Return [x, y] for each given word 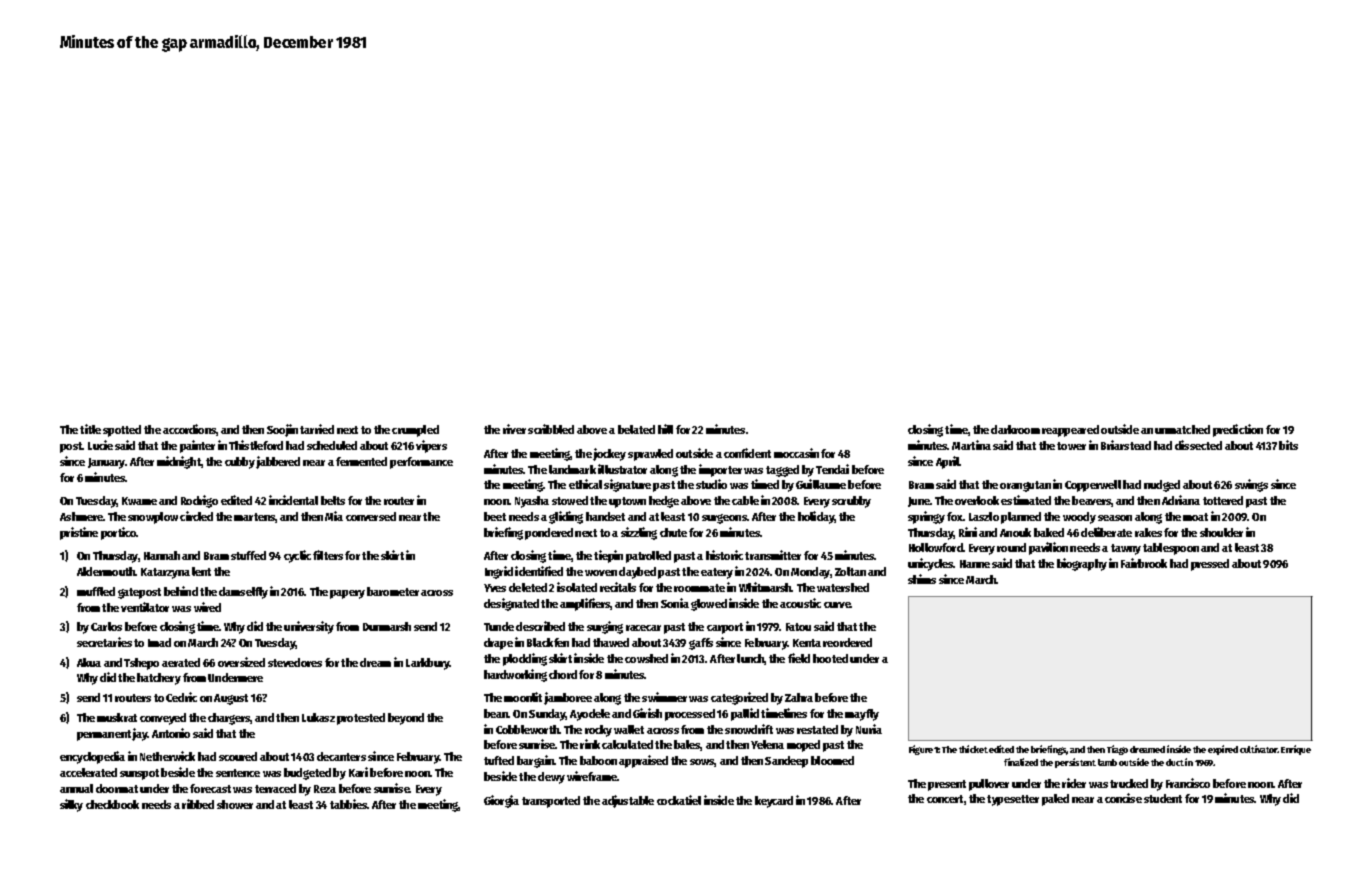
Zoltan [850, 571]
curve [837, 605]
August [231, 699]
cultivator [1259, 749]
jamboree [568, 698]
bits [1288, 445]
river [514, 429]
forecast [210, 788]
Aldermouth [106, 571]
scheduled [332, 445]
